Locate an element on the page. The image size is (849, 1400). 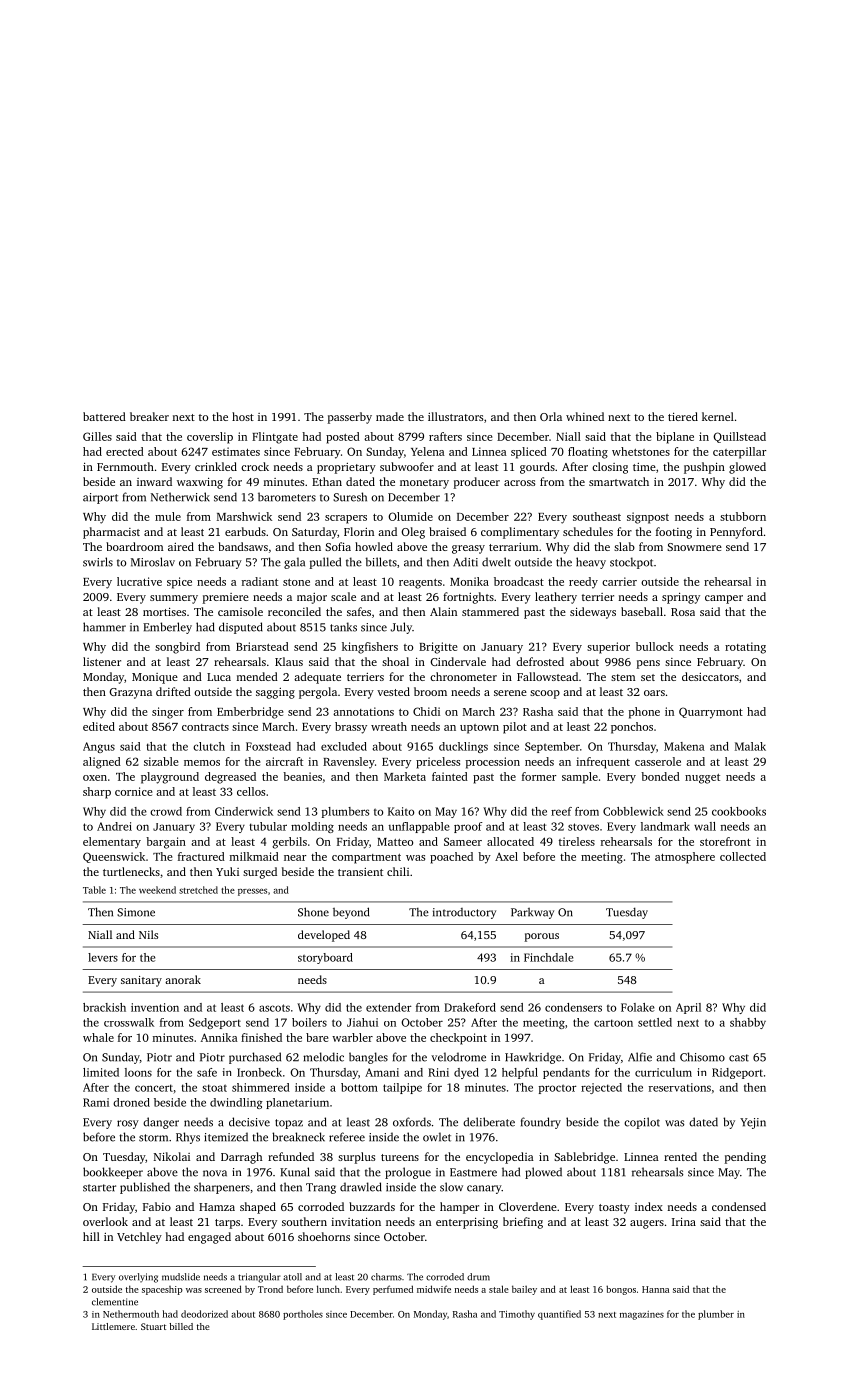
landmark is located at coordinates (665, 826).
